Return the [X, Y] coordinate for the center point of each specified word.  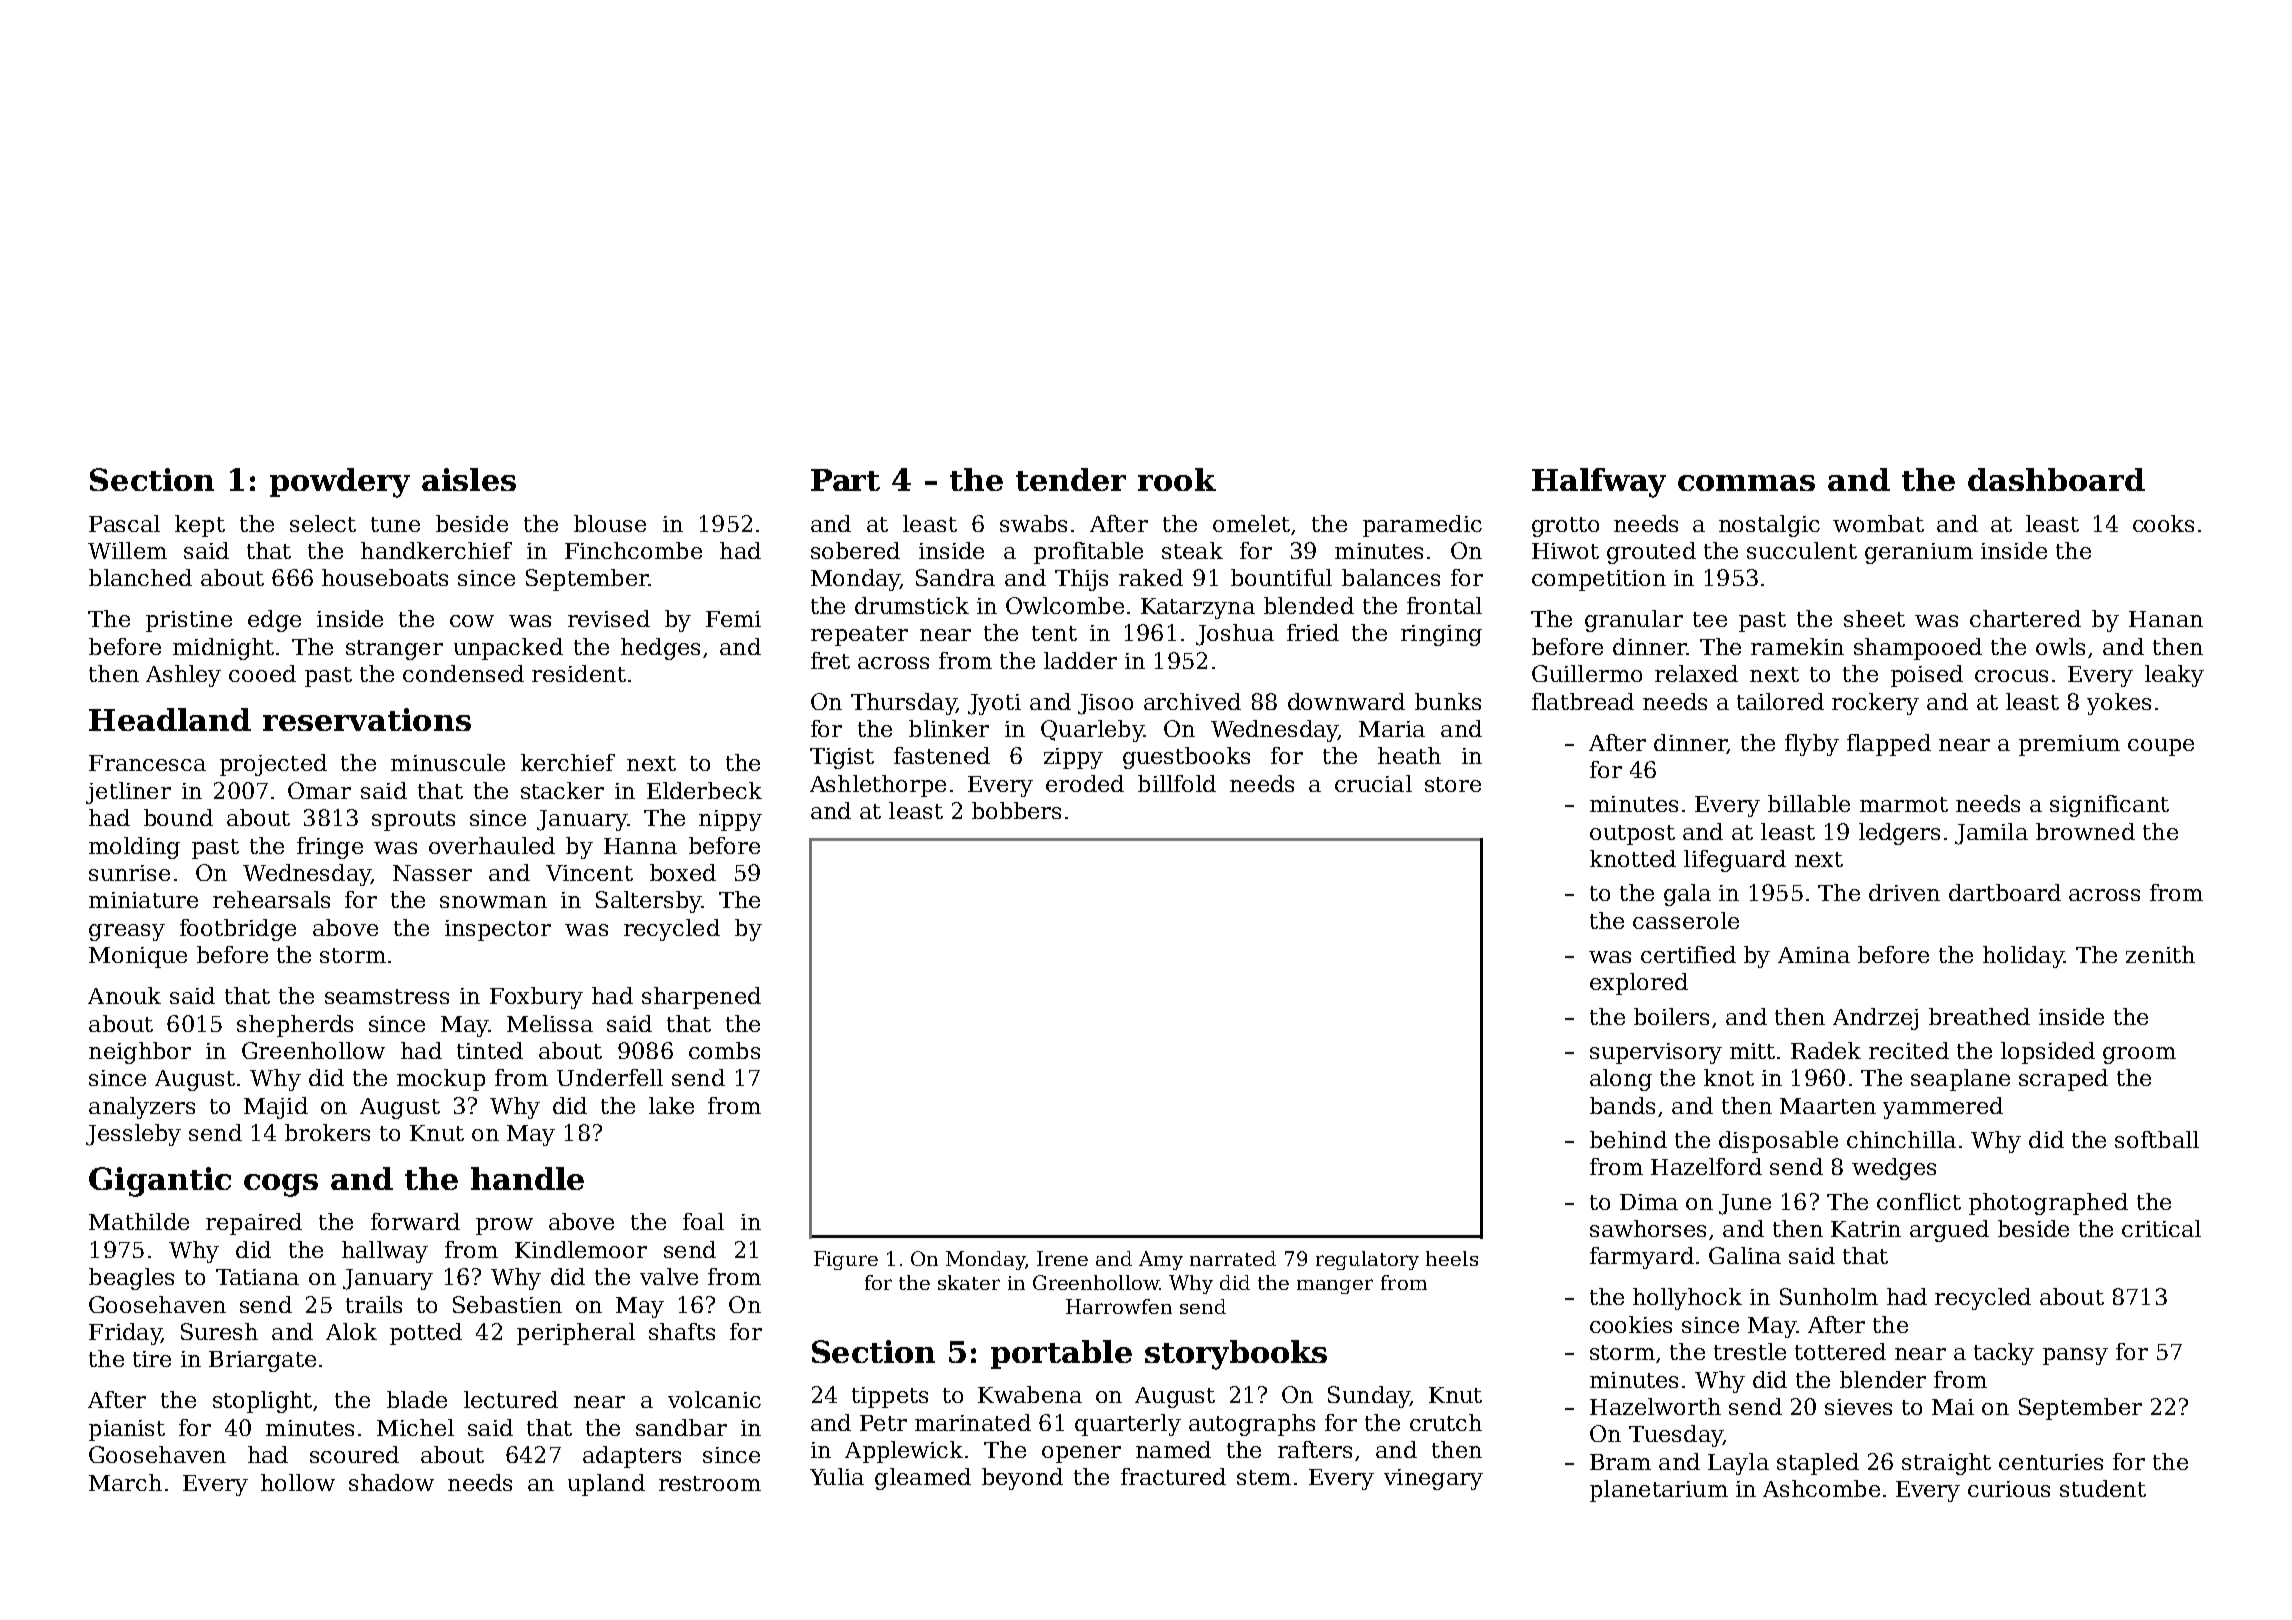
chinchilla [1901, 1139]
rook [1177, 479]
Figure [846, 1260]
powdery [340, 483]
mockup [441, 1080]
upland [606, 1485]
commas [1746, 483]
